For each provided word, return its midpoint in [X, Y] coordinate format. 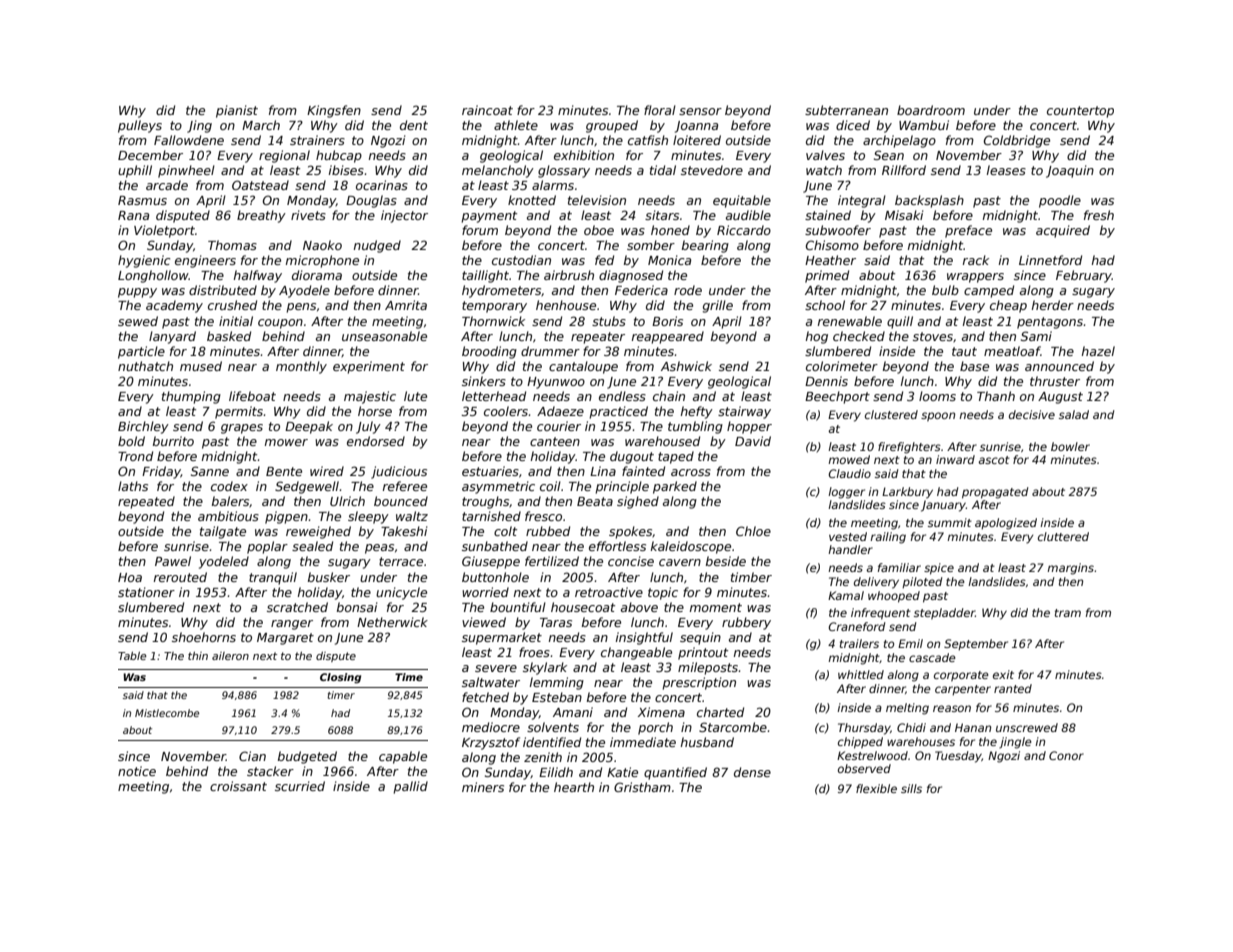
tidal [663, 170]
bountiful [518, 607]
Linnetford [1050, 260]
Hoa [130, 577]
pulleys [140, 126]
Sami [1036, 336]
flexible [876, 788]
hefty [697, 412]
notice [137, 771]
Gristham [642, 787]
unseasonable [384, 336]
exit [1003, 674]
